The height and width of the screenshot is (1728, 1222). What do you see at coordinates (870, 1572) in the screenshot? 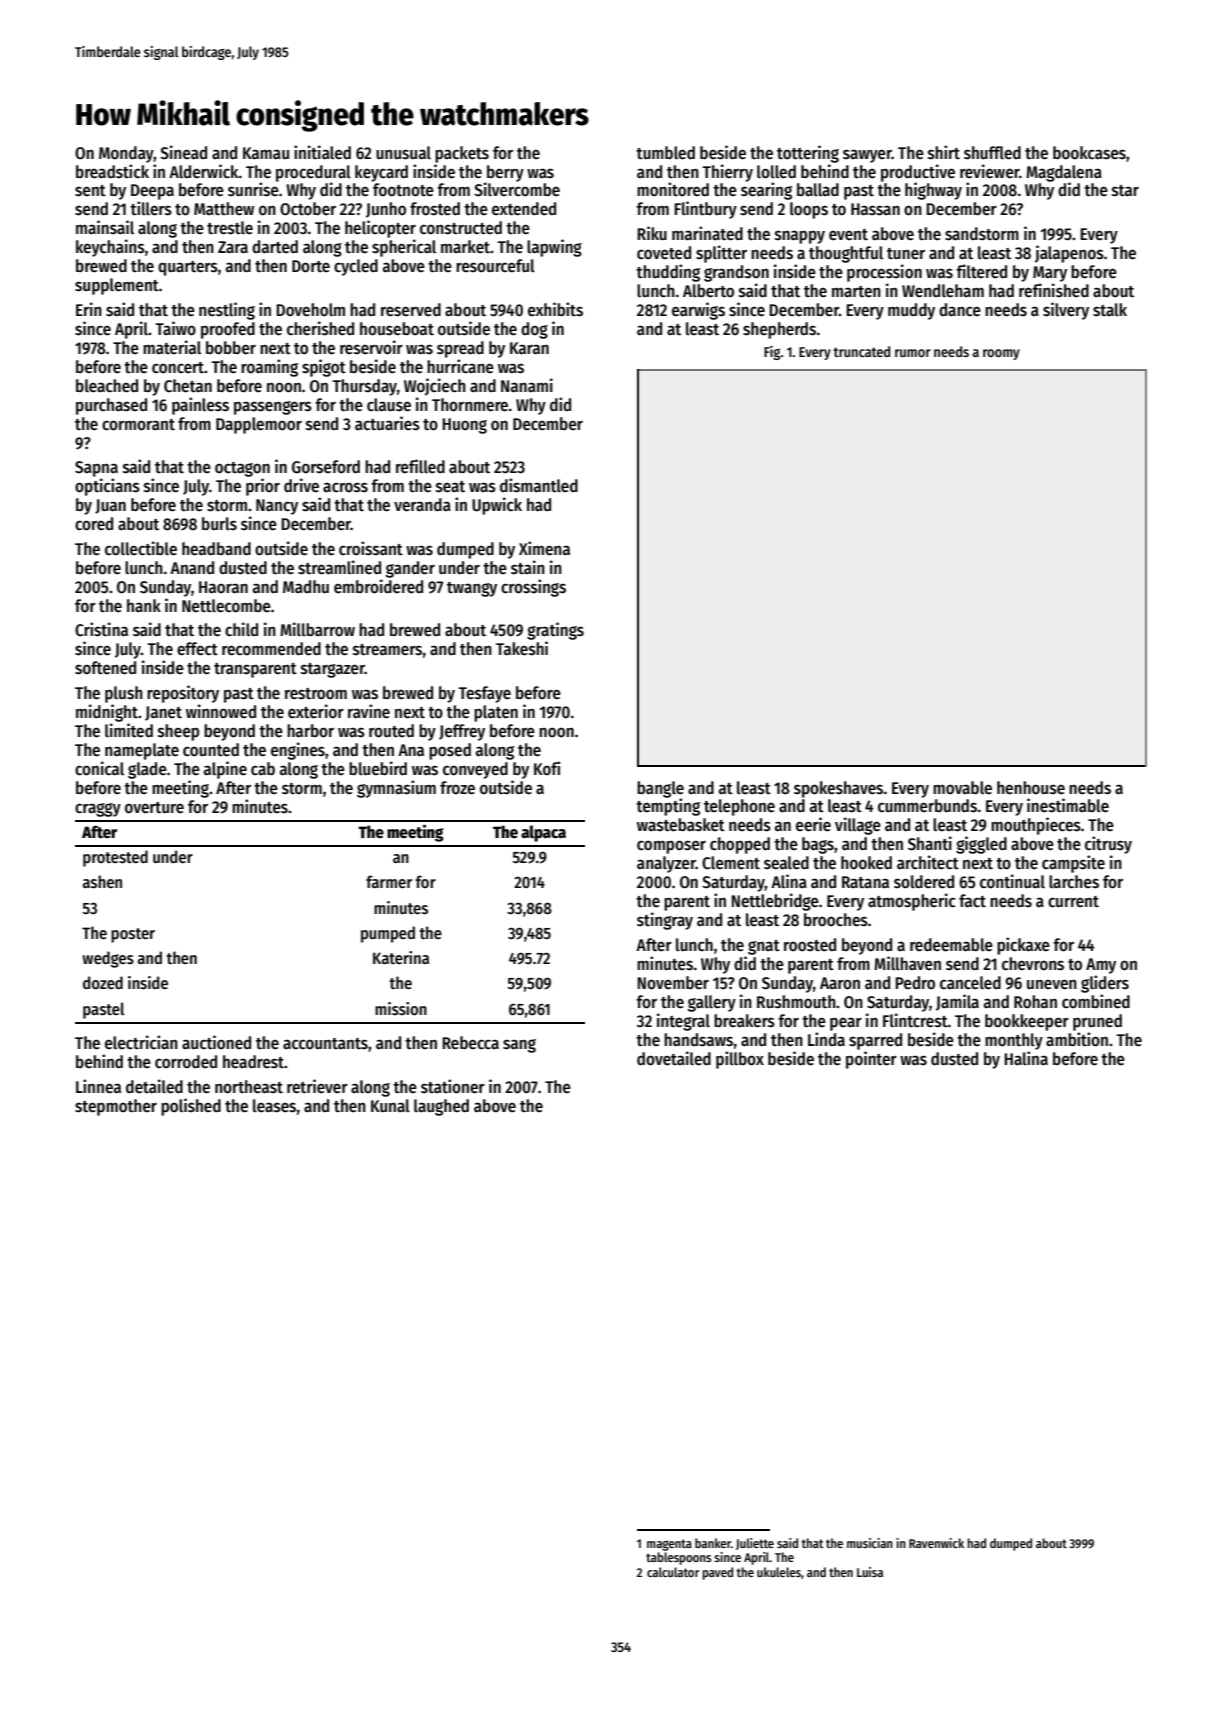
I see `Luisa` at bounding box center [870, 1572].
